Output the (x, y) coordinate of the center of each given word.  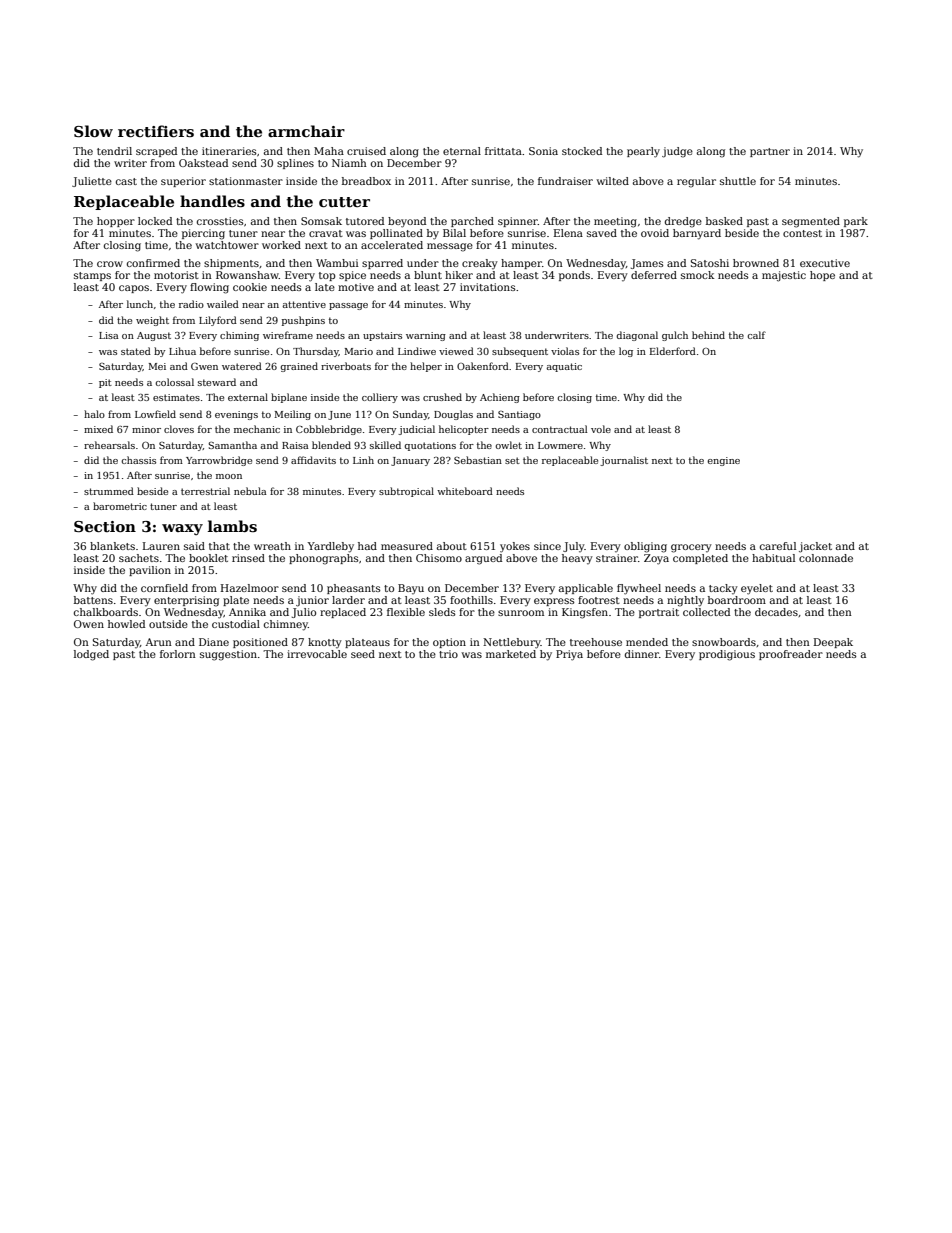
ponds (574, 276)
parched (472, 222)
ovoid (655, 233)
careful (778, 546)
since (547, 546)
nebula (250, 491)
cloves (179, 429)
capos (134, 289)
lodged (91, 655)
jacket (815, 547)
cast (126, 181)
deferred (654, 275)
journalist (624, 461)
